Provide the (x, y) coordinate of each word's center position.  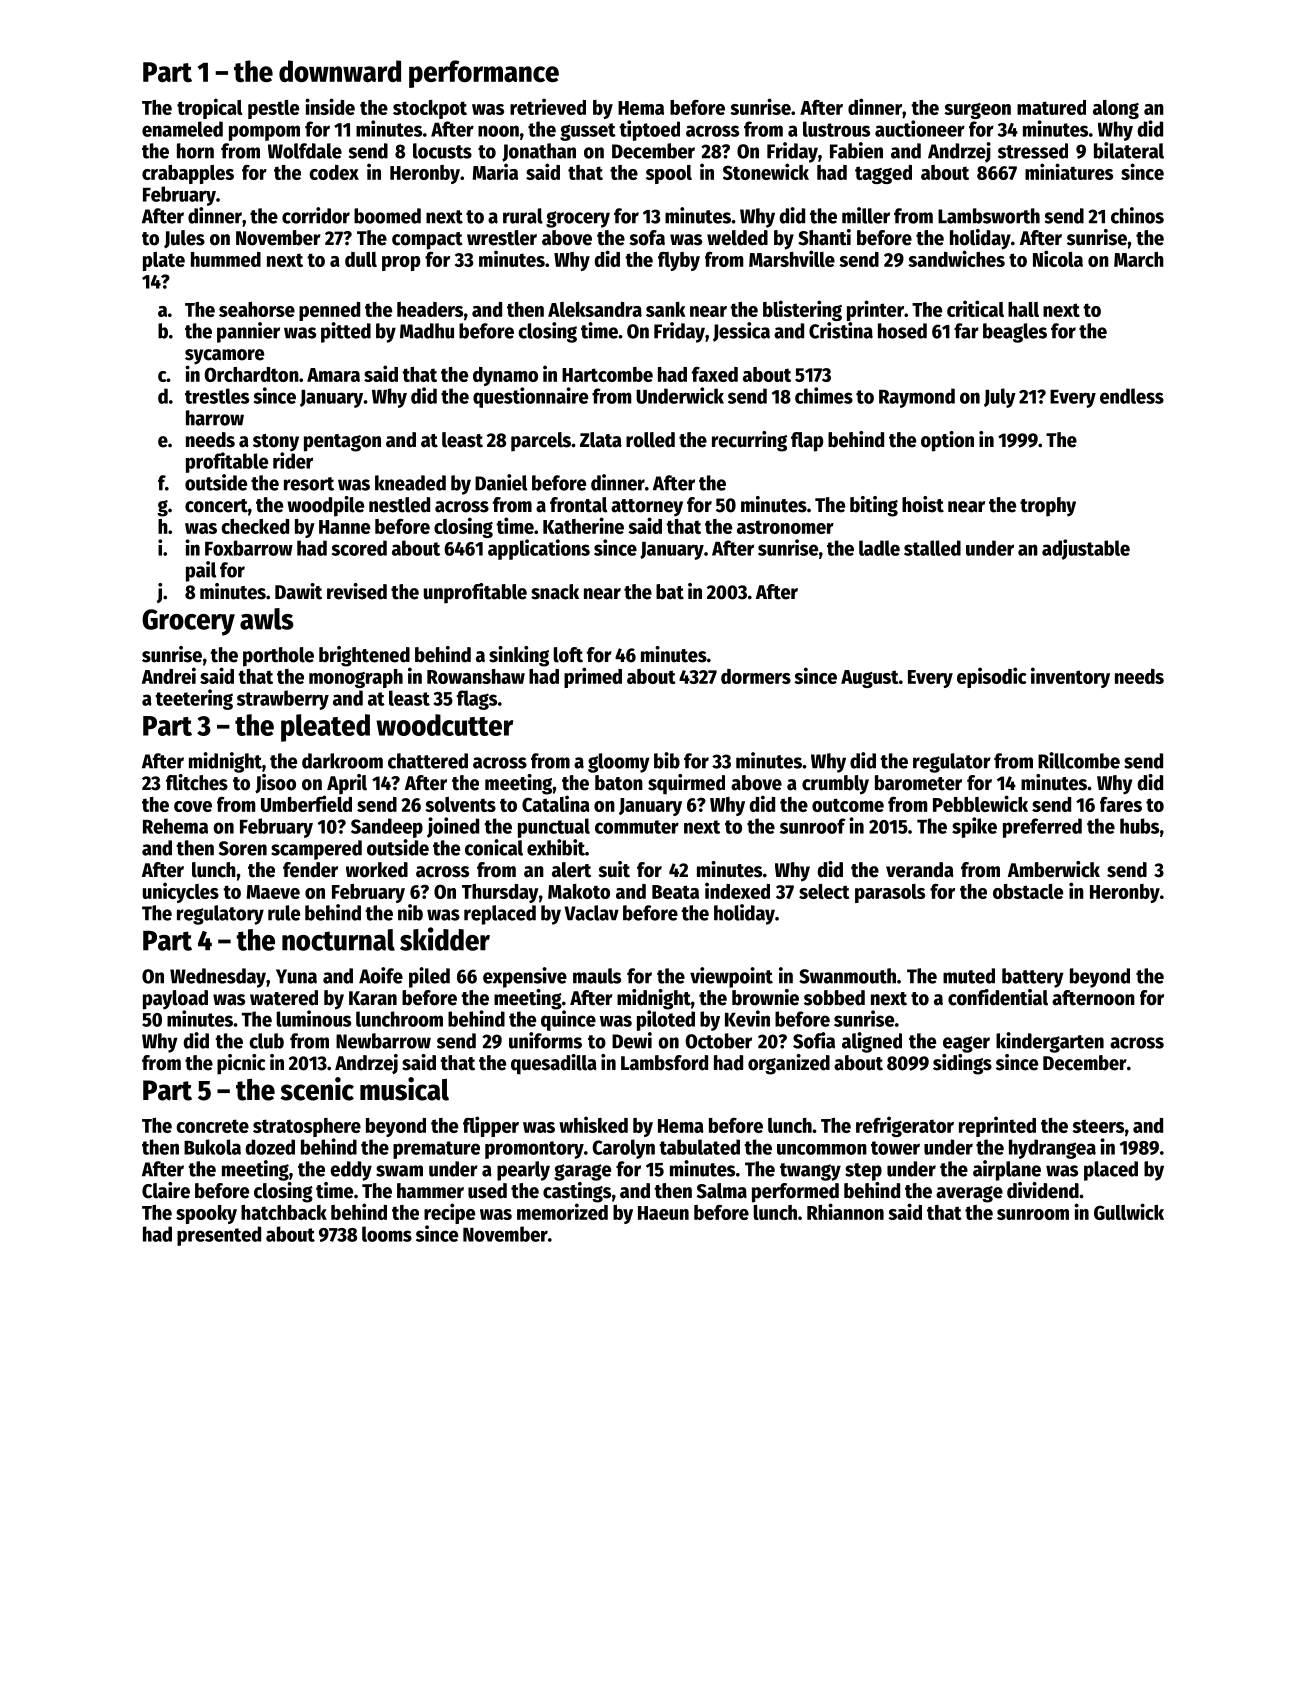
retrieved (548, 106)
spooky (206, 1214)
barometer (918, 783)
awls (267, 619)
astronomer (785, 527)
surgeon (977, 111)
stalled (932, 548)
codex (334, 172)
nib (410, 912)
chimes (824, 395)
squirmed (686, 784)
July (1000, 398)
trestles (217, 396)
